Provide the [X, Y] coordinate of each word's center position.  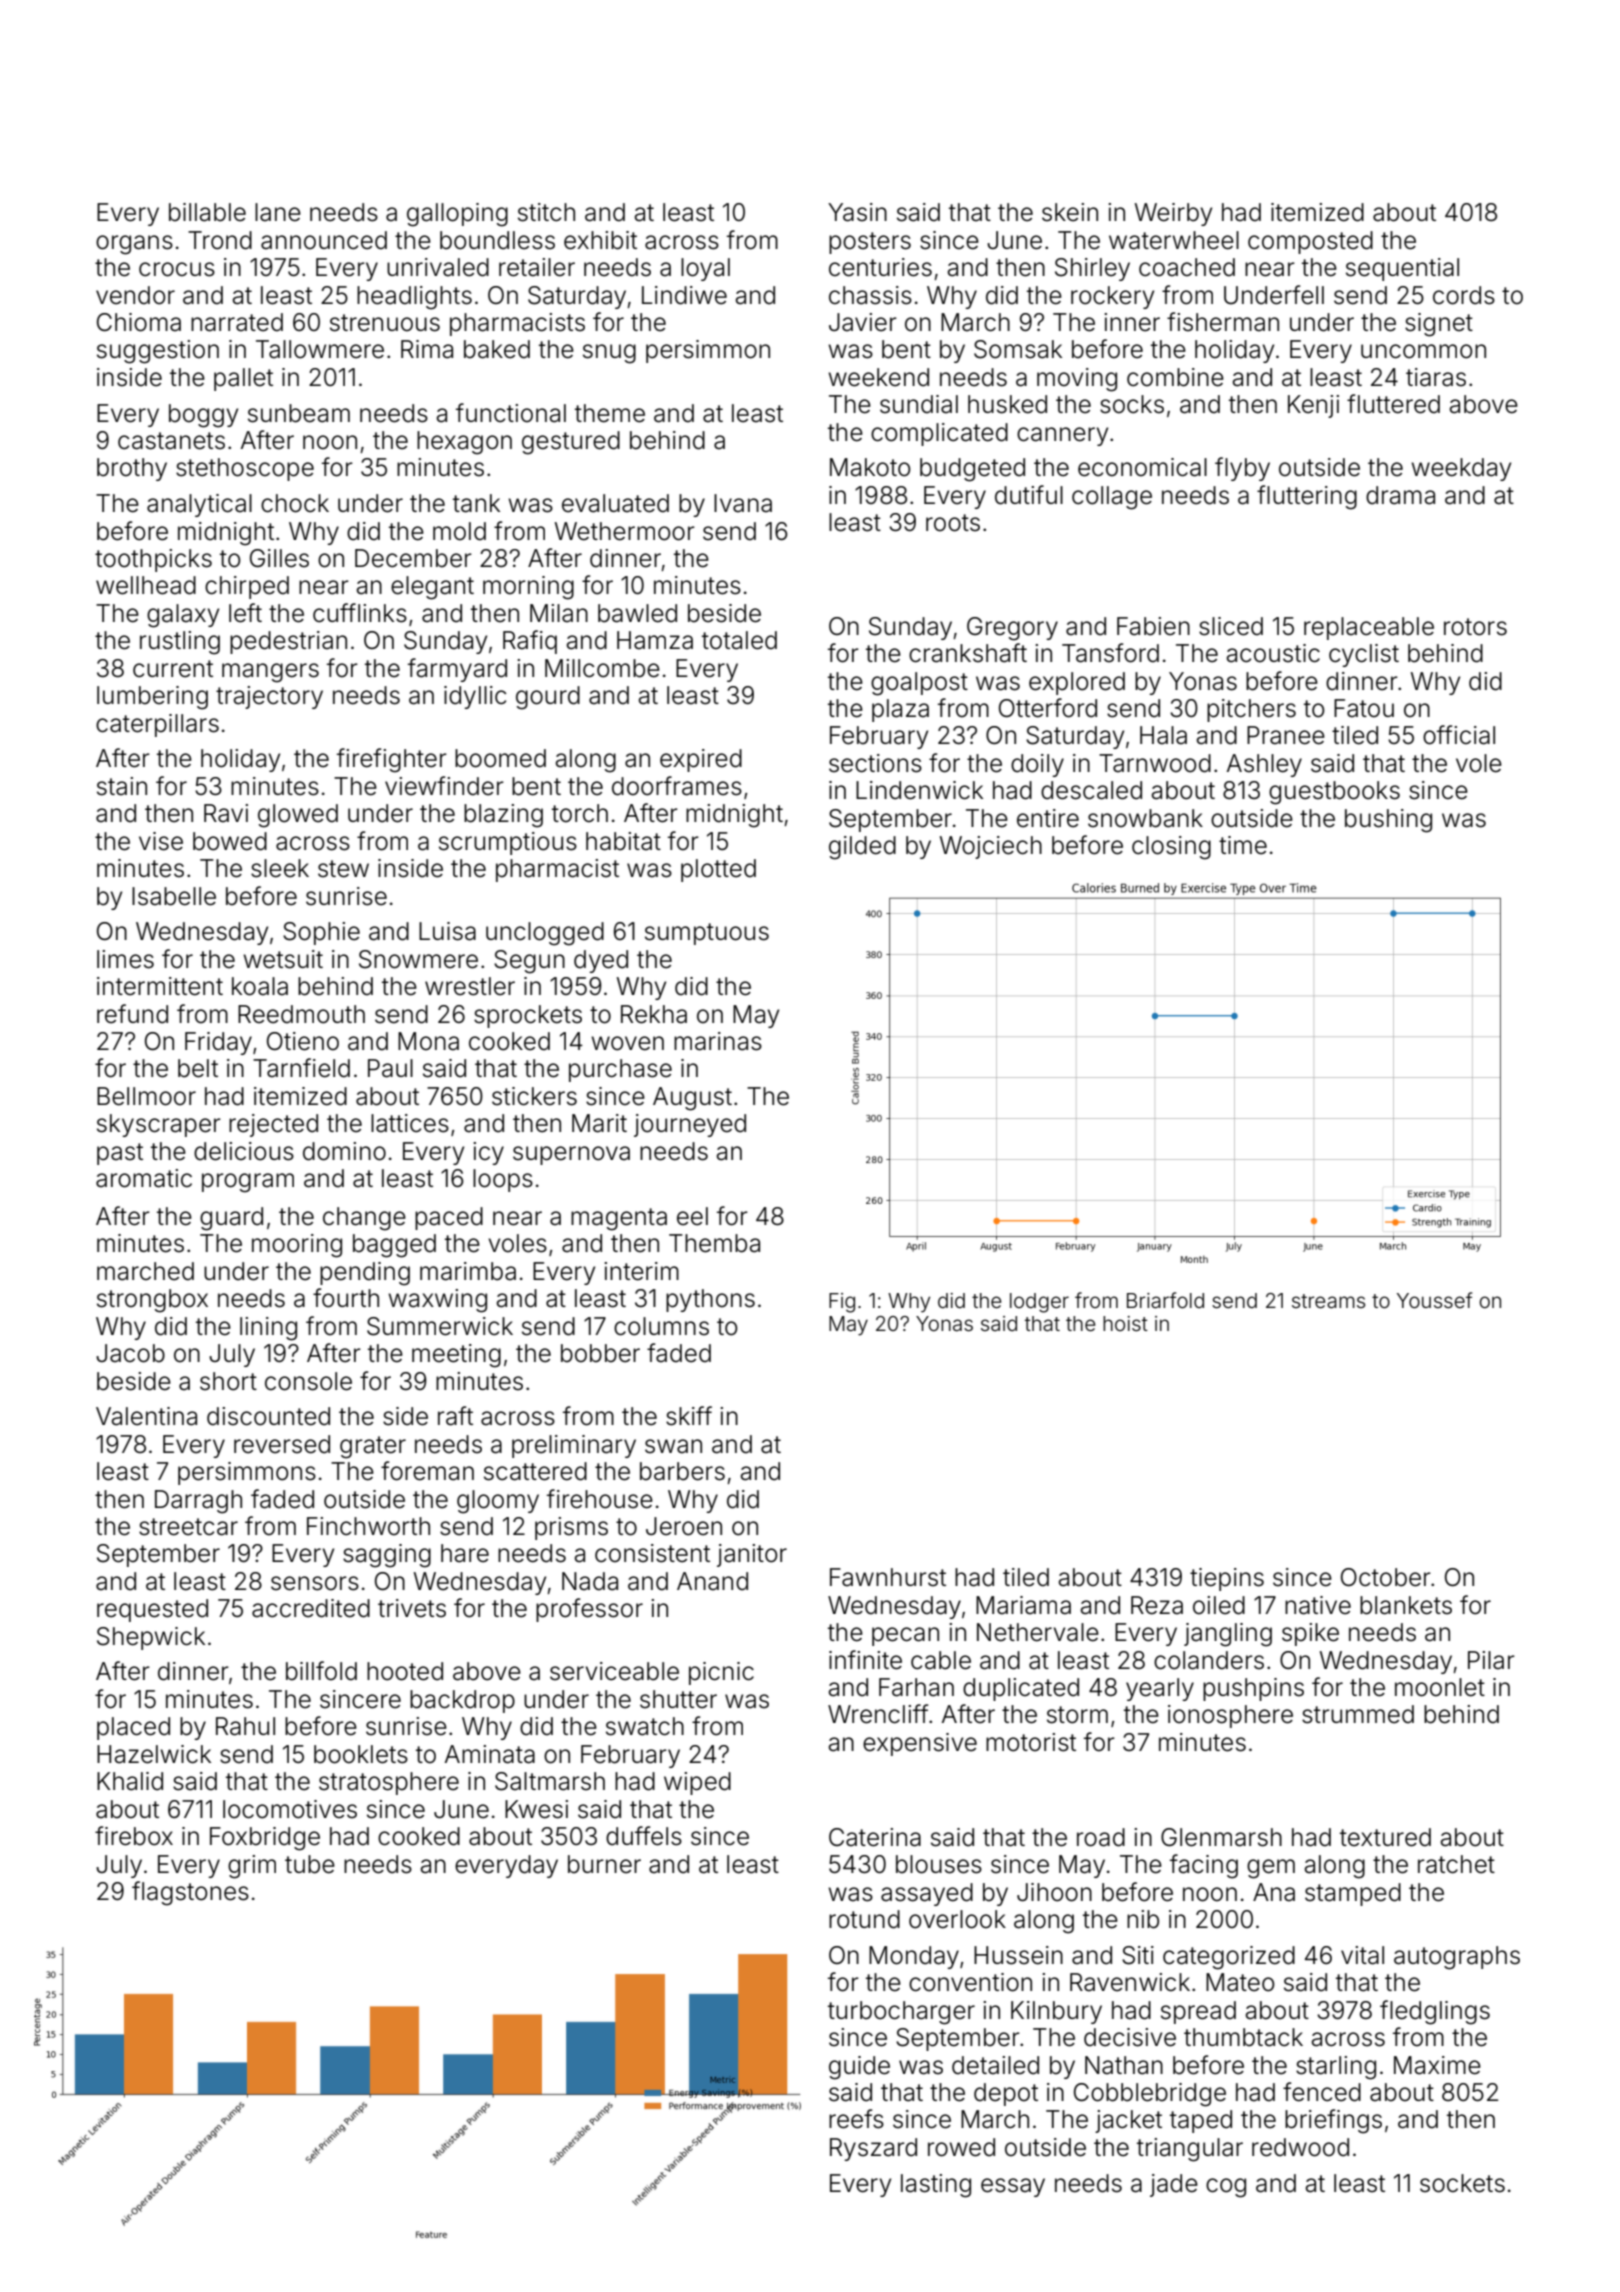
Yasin [857, 212]
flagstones [190, 1893]
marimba [468, 1271]
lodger [1039, 1303]
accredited [311, 1608]
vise [161, 841]
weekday [1461, 469]
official [1459, 735]
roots [953, 523]
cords [1464, 295]
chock [295, 503]
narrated [237, 322]
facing [1204, 1866]
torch [580, 813]
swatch [645, 1726]
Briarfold [1165, 1300]
